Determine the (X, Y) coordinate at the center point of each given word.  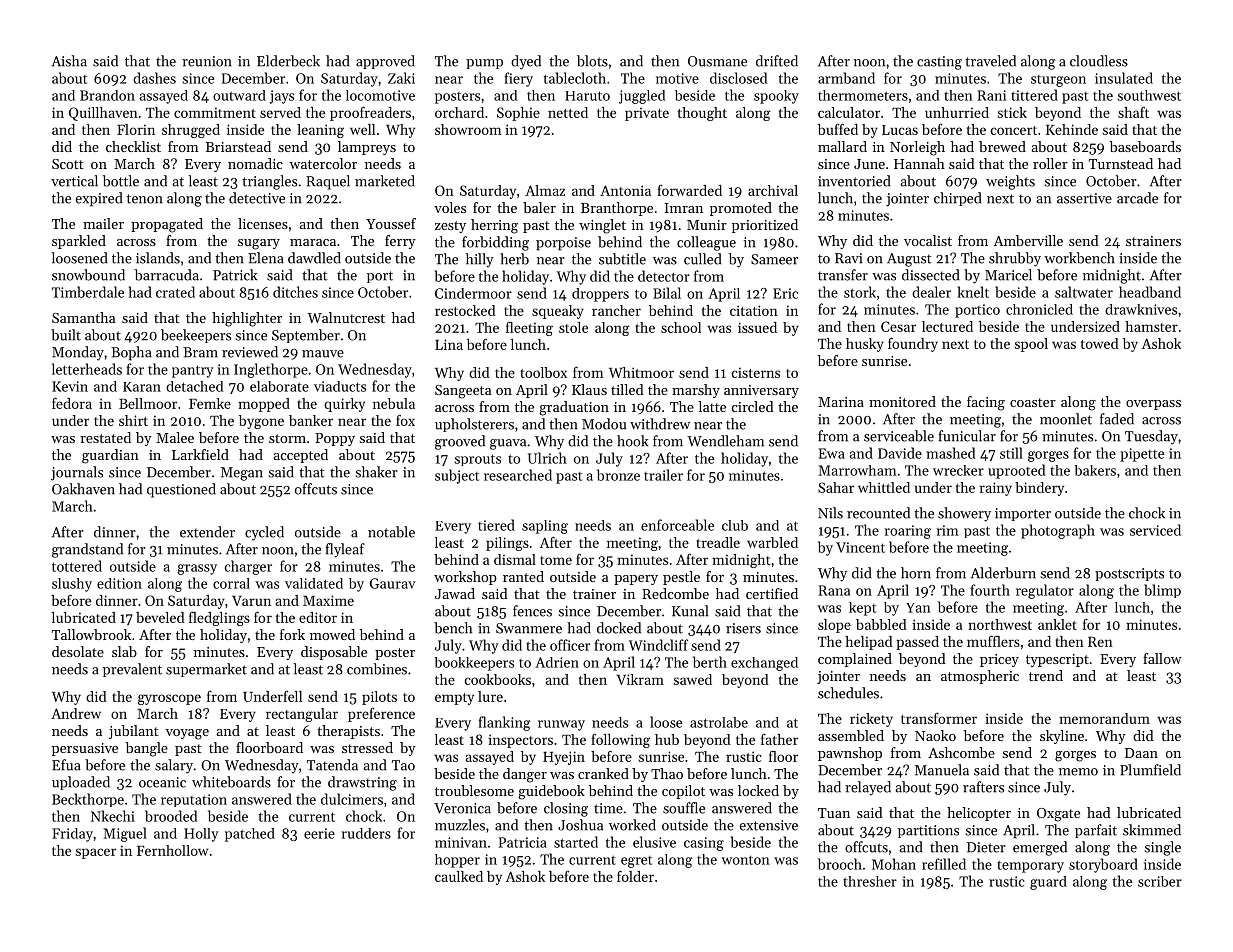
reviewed (250, 352)
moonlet (1066, 419)
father (779, 739)
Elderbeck (288, 61)
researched (518, 475)
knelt (973, 292)
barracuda (167, 275)
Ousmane (717, 61)
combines (377, 669)
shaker (377, 472)
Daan (1141, 753)
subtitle (622, 259)
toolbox (543, 372)
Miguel (125, 834)
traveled (990, 61)
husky (865, 345)
